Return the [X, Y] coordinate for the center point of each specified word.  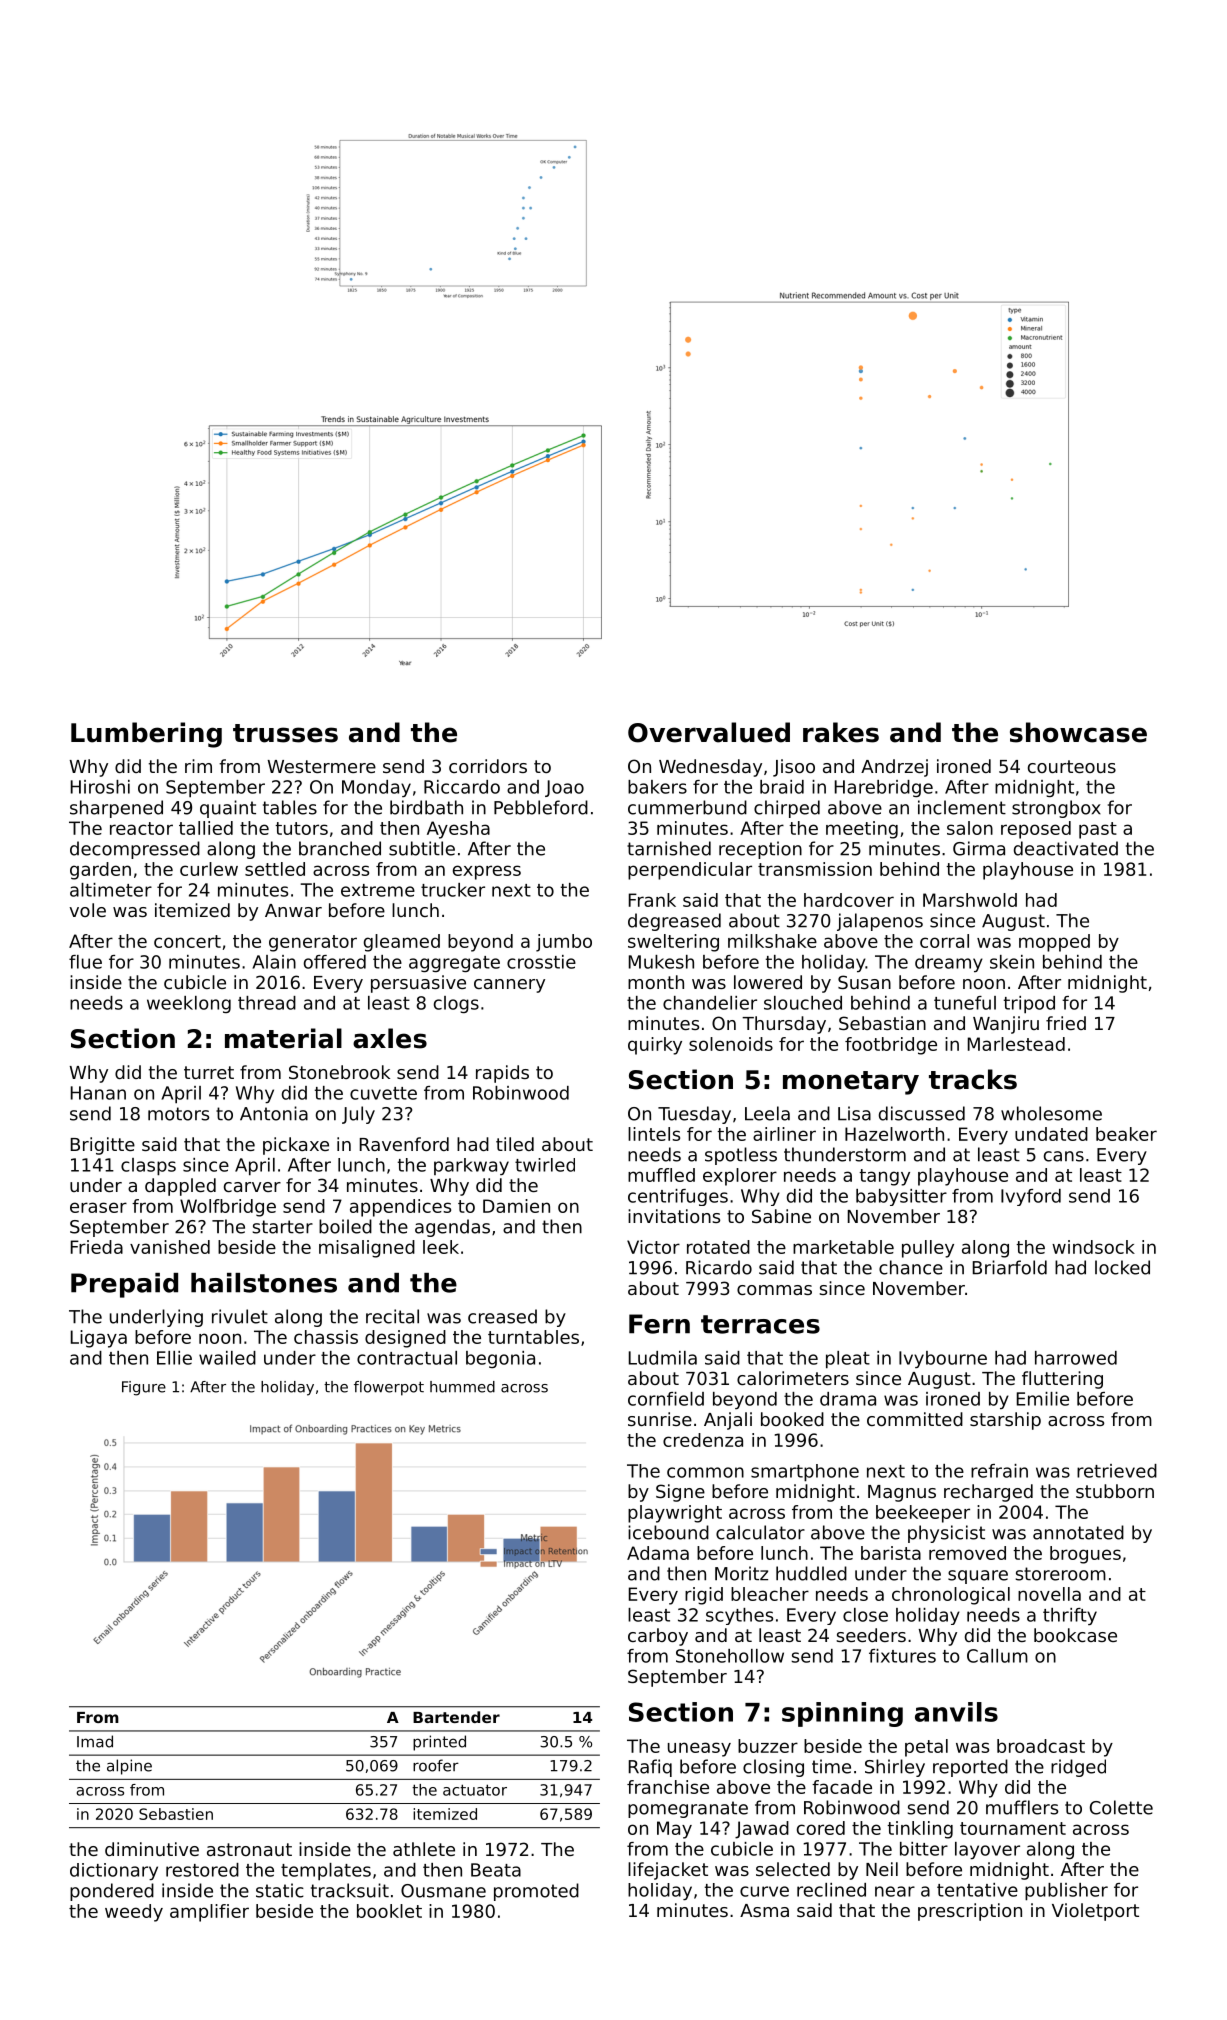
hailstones [264, 1283]
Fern [659, 1324]
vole [87, 910]
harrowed [1076, 1358]
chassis [326, 1337]
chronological [951, 1596]
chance [911, 1267]
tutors [301, 828]
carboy [658, 1637]
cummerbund [687, 807]
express [487, 872]
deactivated [1066, 848]
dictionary [114, 1871]
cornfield [666, 1399]
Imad [95, 1741]
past [1098, 830]
